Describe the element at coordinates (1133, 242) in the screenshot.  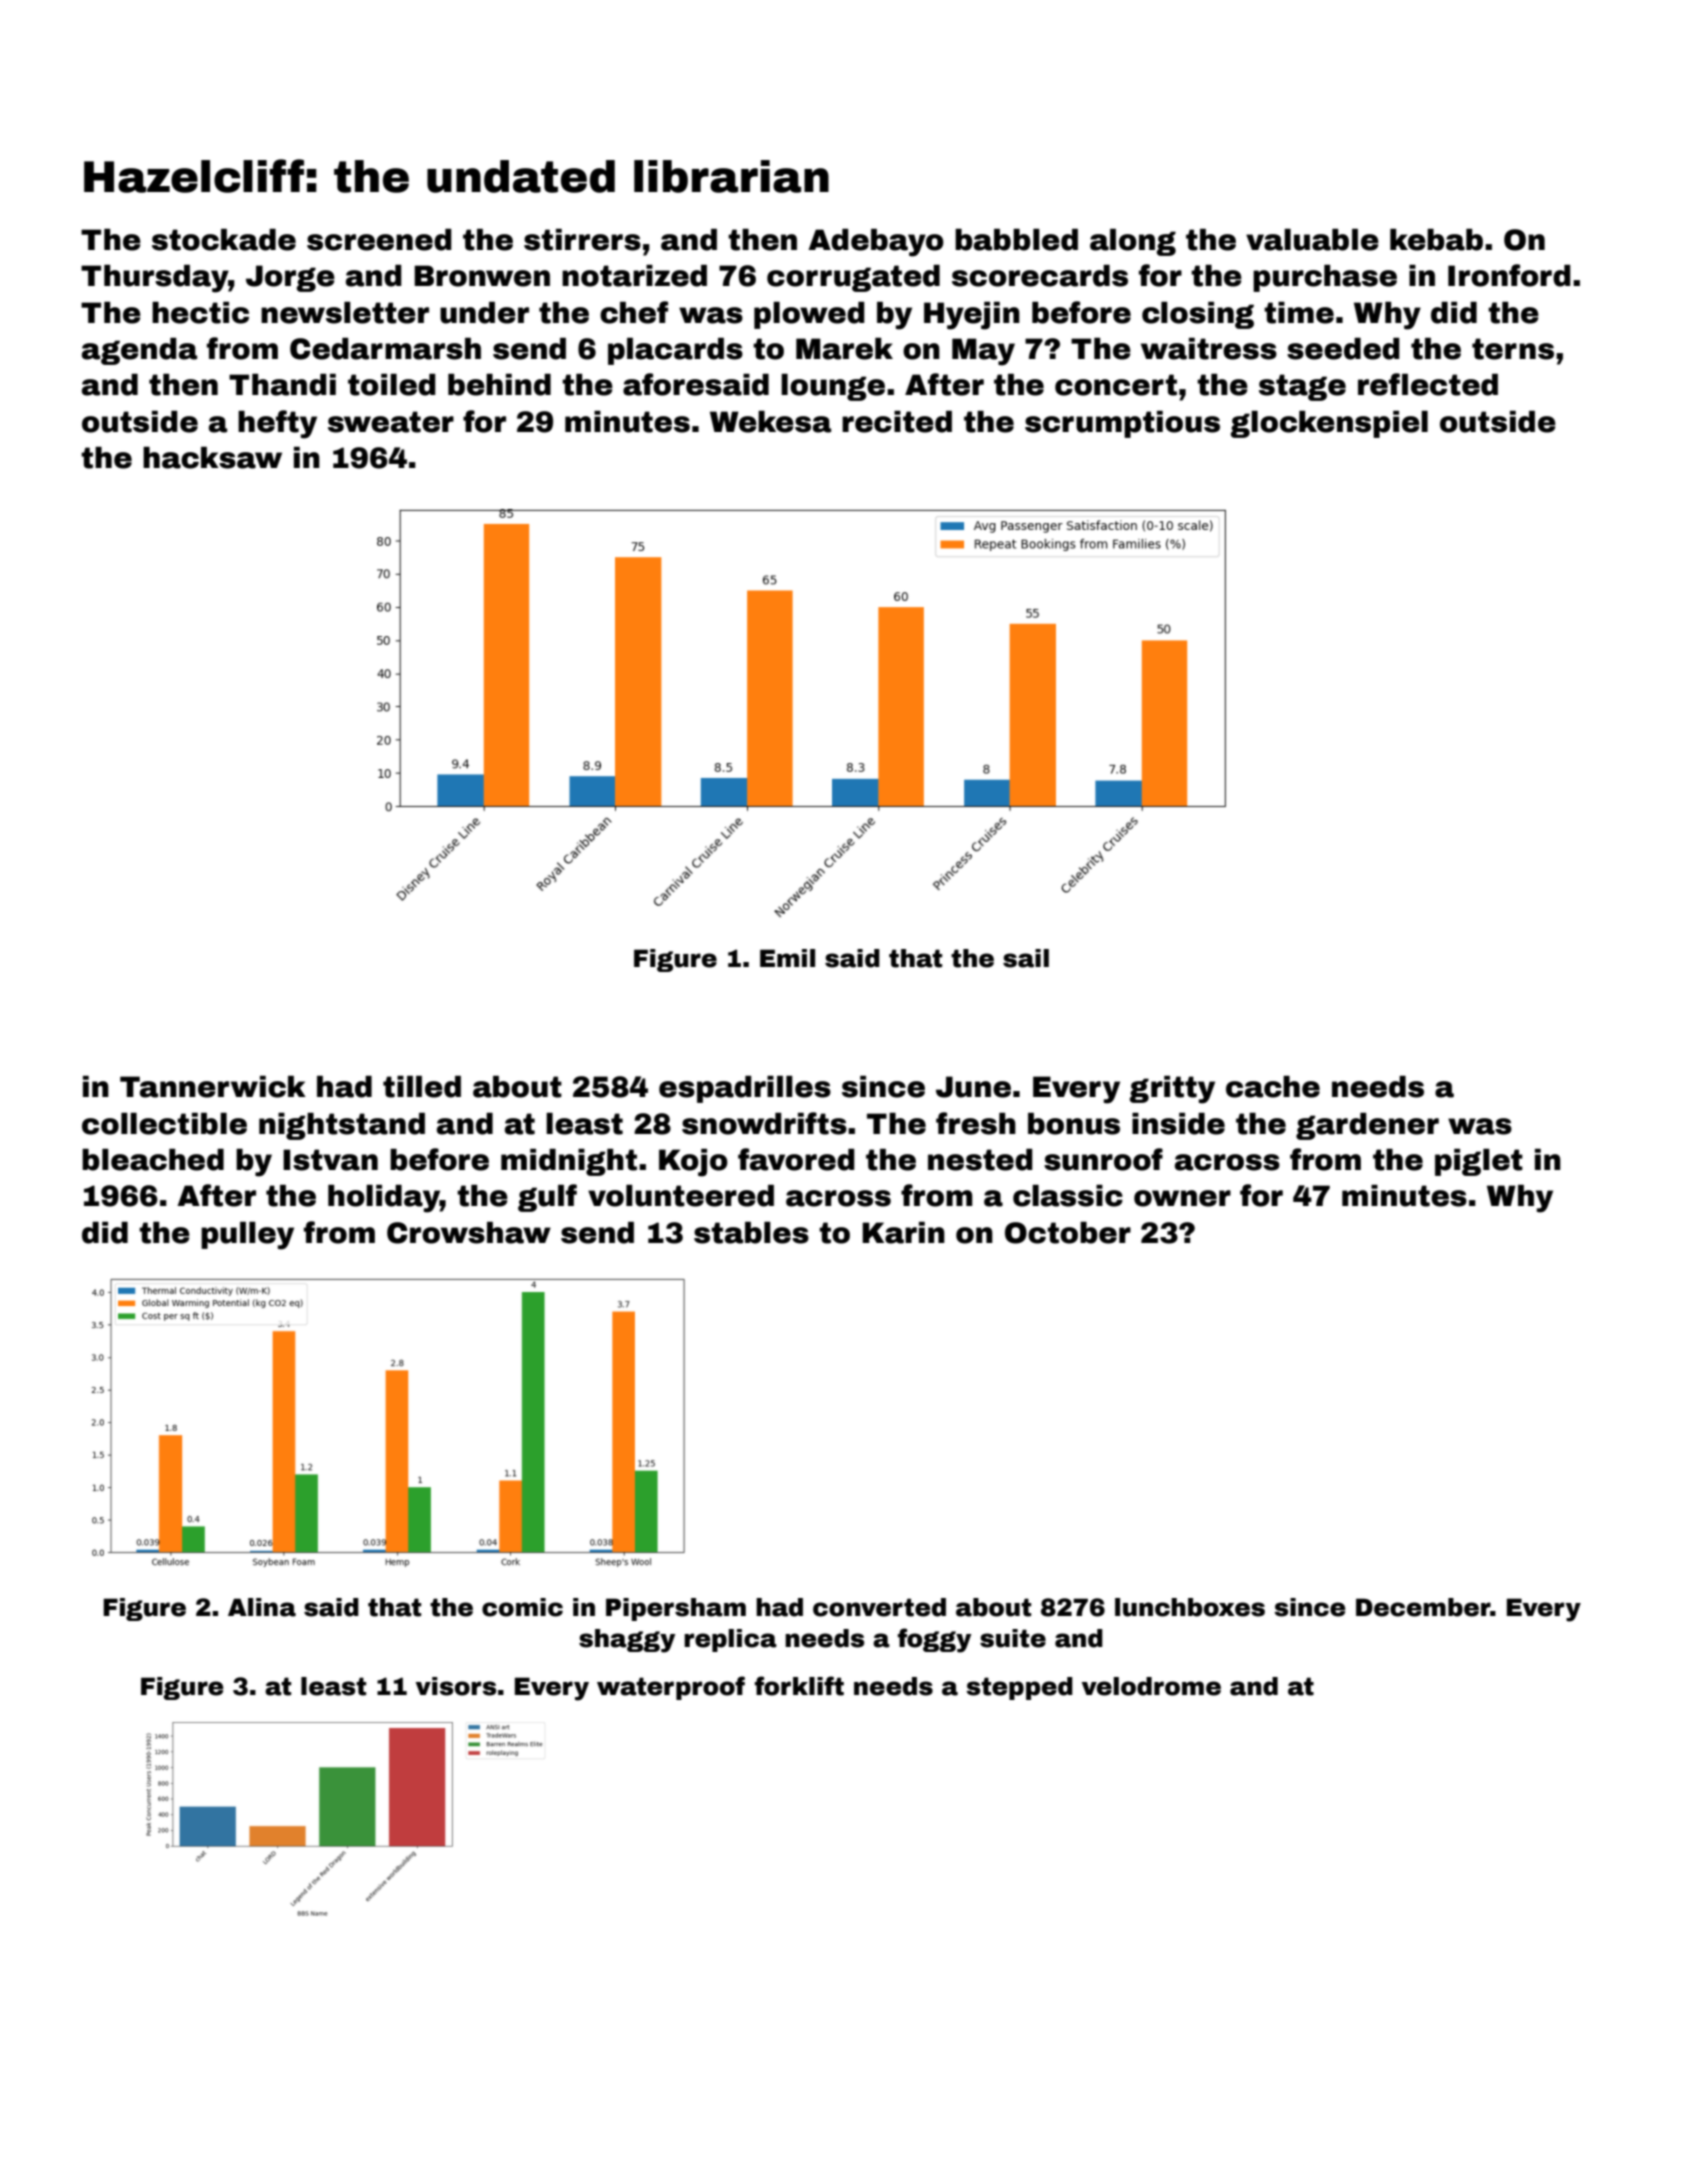
I see `along` at that location.
